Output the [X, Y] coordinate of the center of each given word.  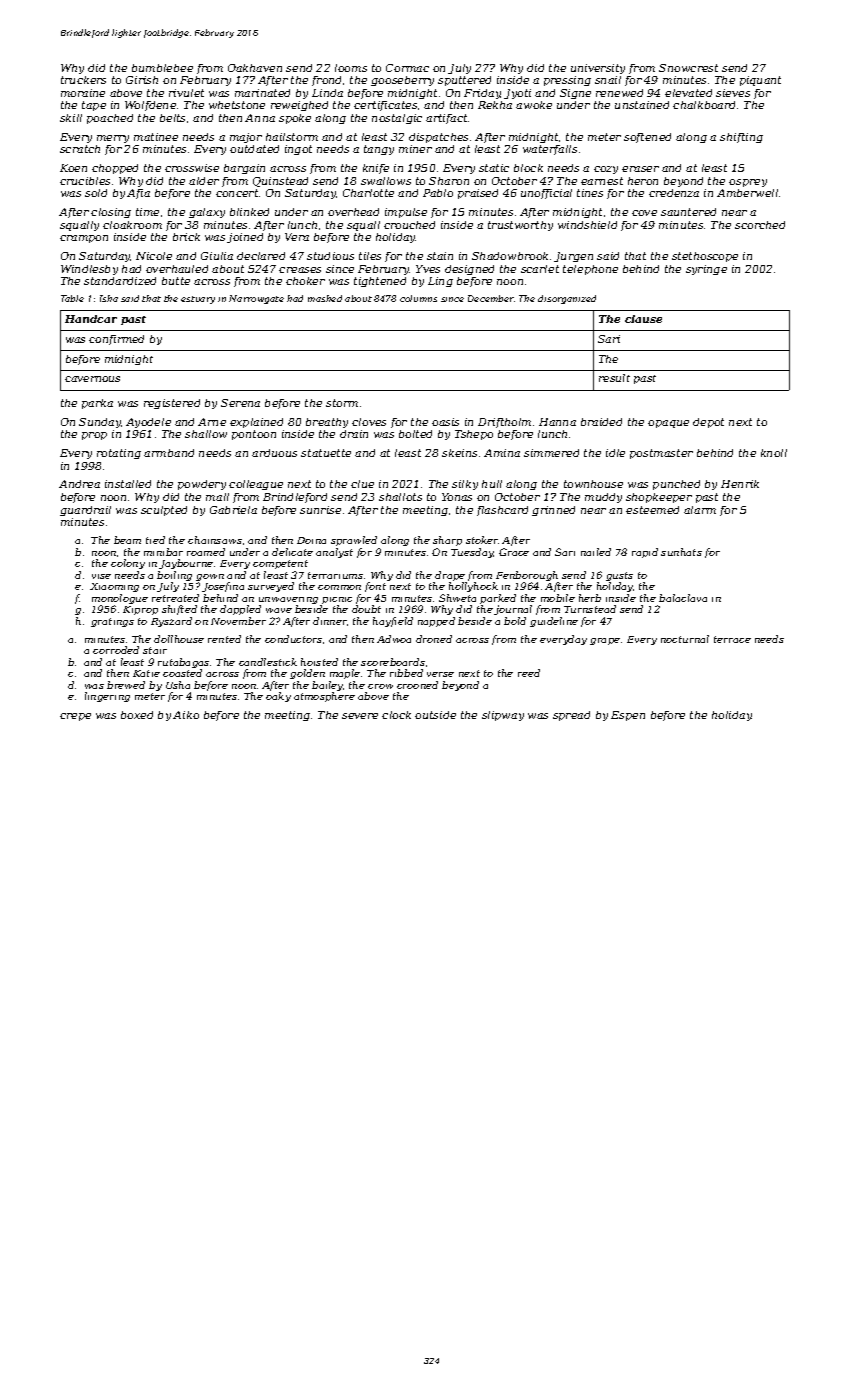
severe [360, 716]
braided [601, 422]
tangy [379, 150]
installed [128, 484]
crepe [75, 717]
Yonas [457, 497]
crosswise [192, 168]
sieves [733, 93]
